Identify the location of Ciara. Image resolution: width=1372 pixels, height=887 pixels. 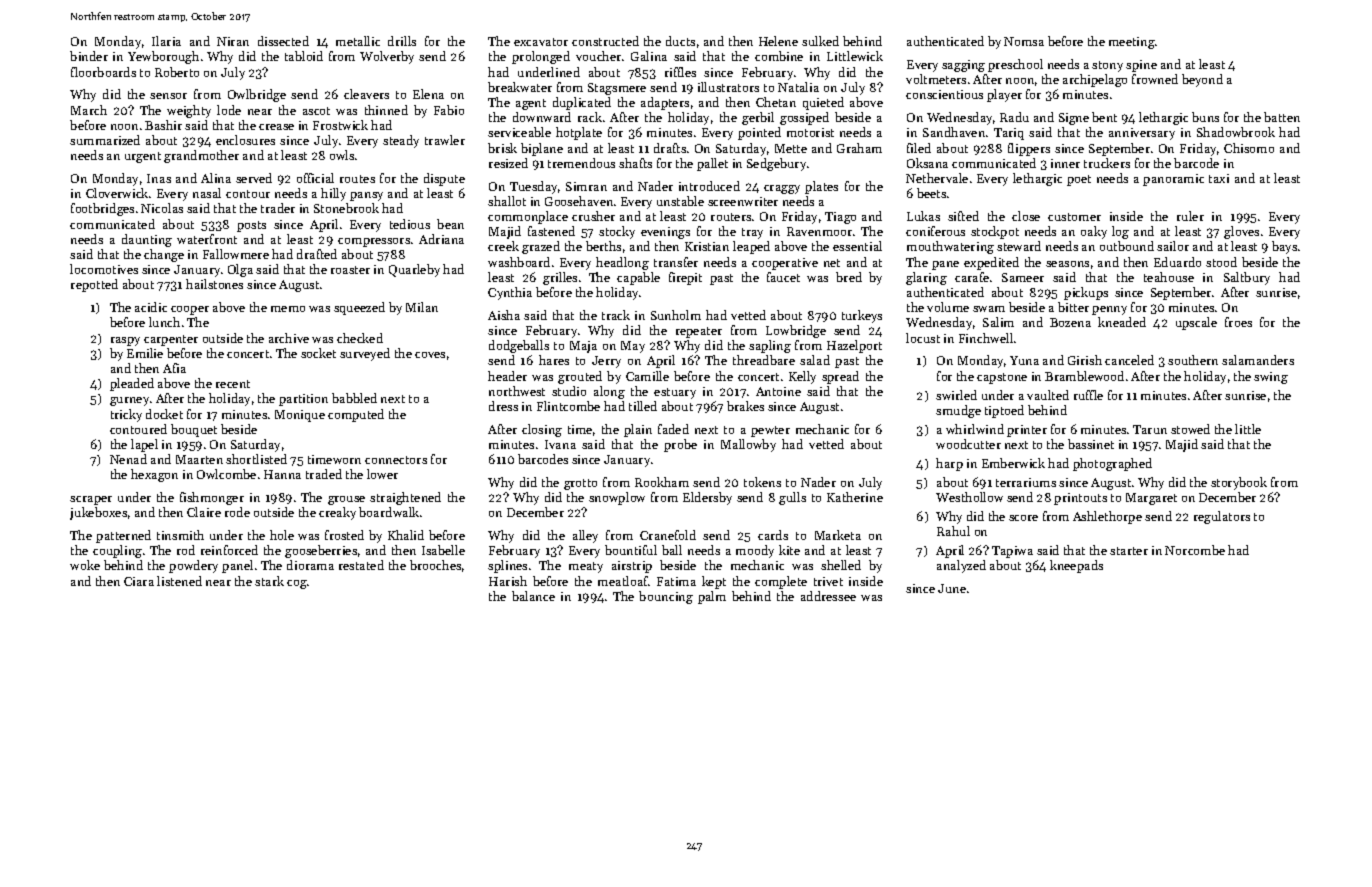
(139, 581).
